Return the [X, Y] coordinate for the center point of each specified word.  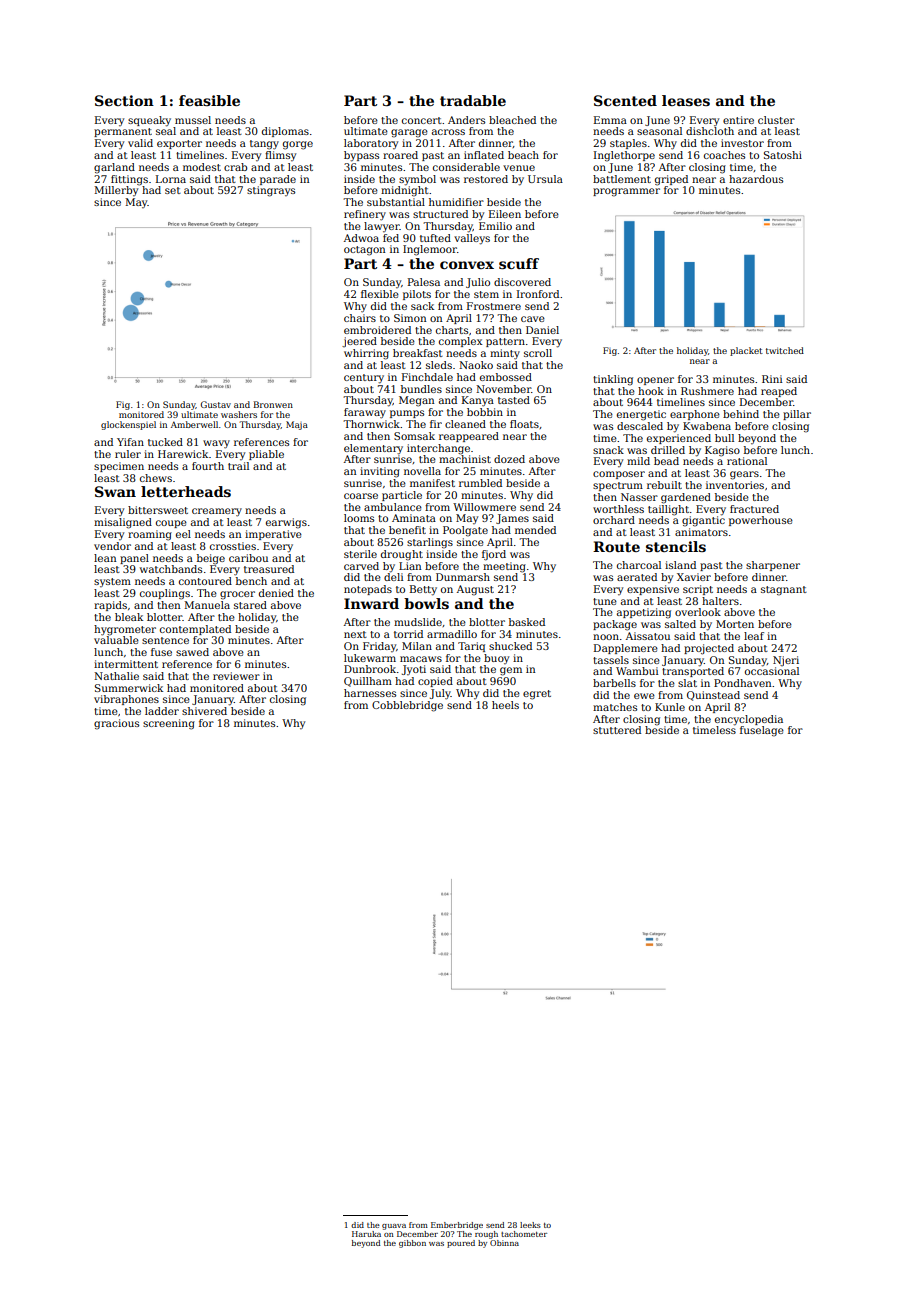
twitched [785, 350]
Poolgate [465, 531]
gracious [116, 724]
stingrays [271, 191]
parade [278, 180]
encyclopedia [749, 720]
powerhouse [761, 521]
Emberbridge [457, 1226]
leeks [530, 1225]
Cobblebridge [407, 706]
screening [169, 724]
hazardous [756, 179]
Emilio [495, 226]
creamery [217, 512]
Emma [610, 120]
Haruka [366, 1234]
